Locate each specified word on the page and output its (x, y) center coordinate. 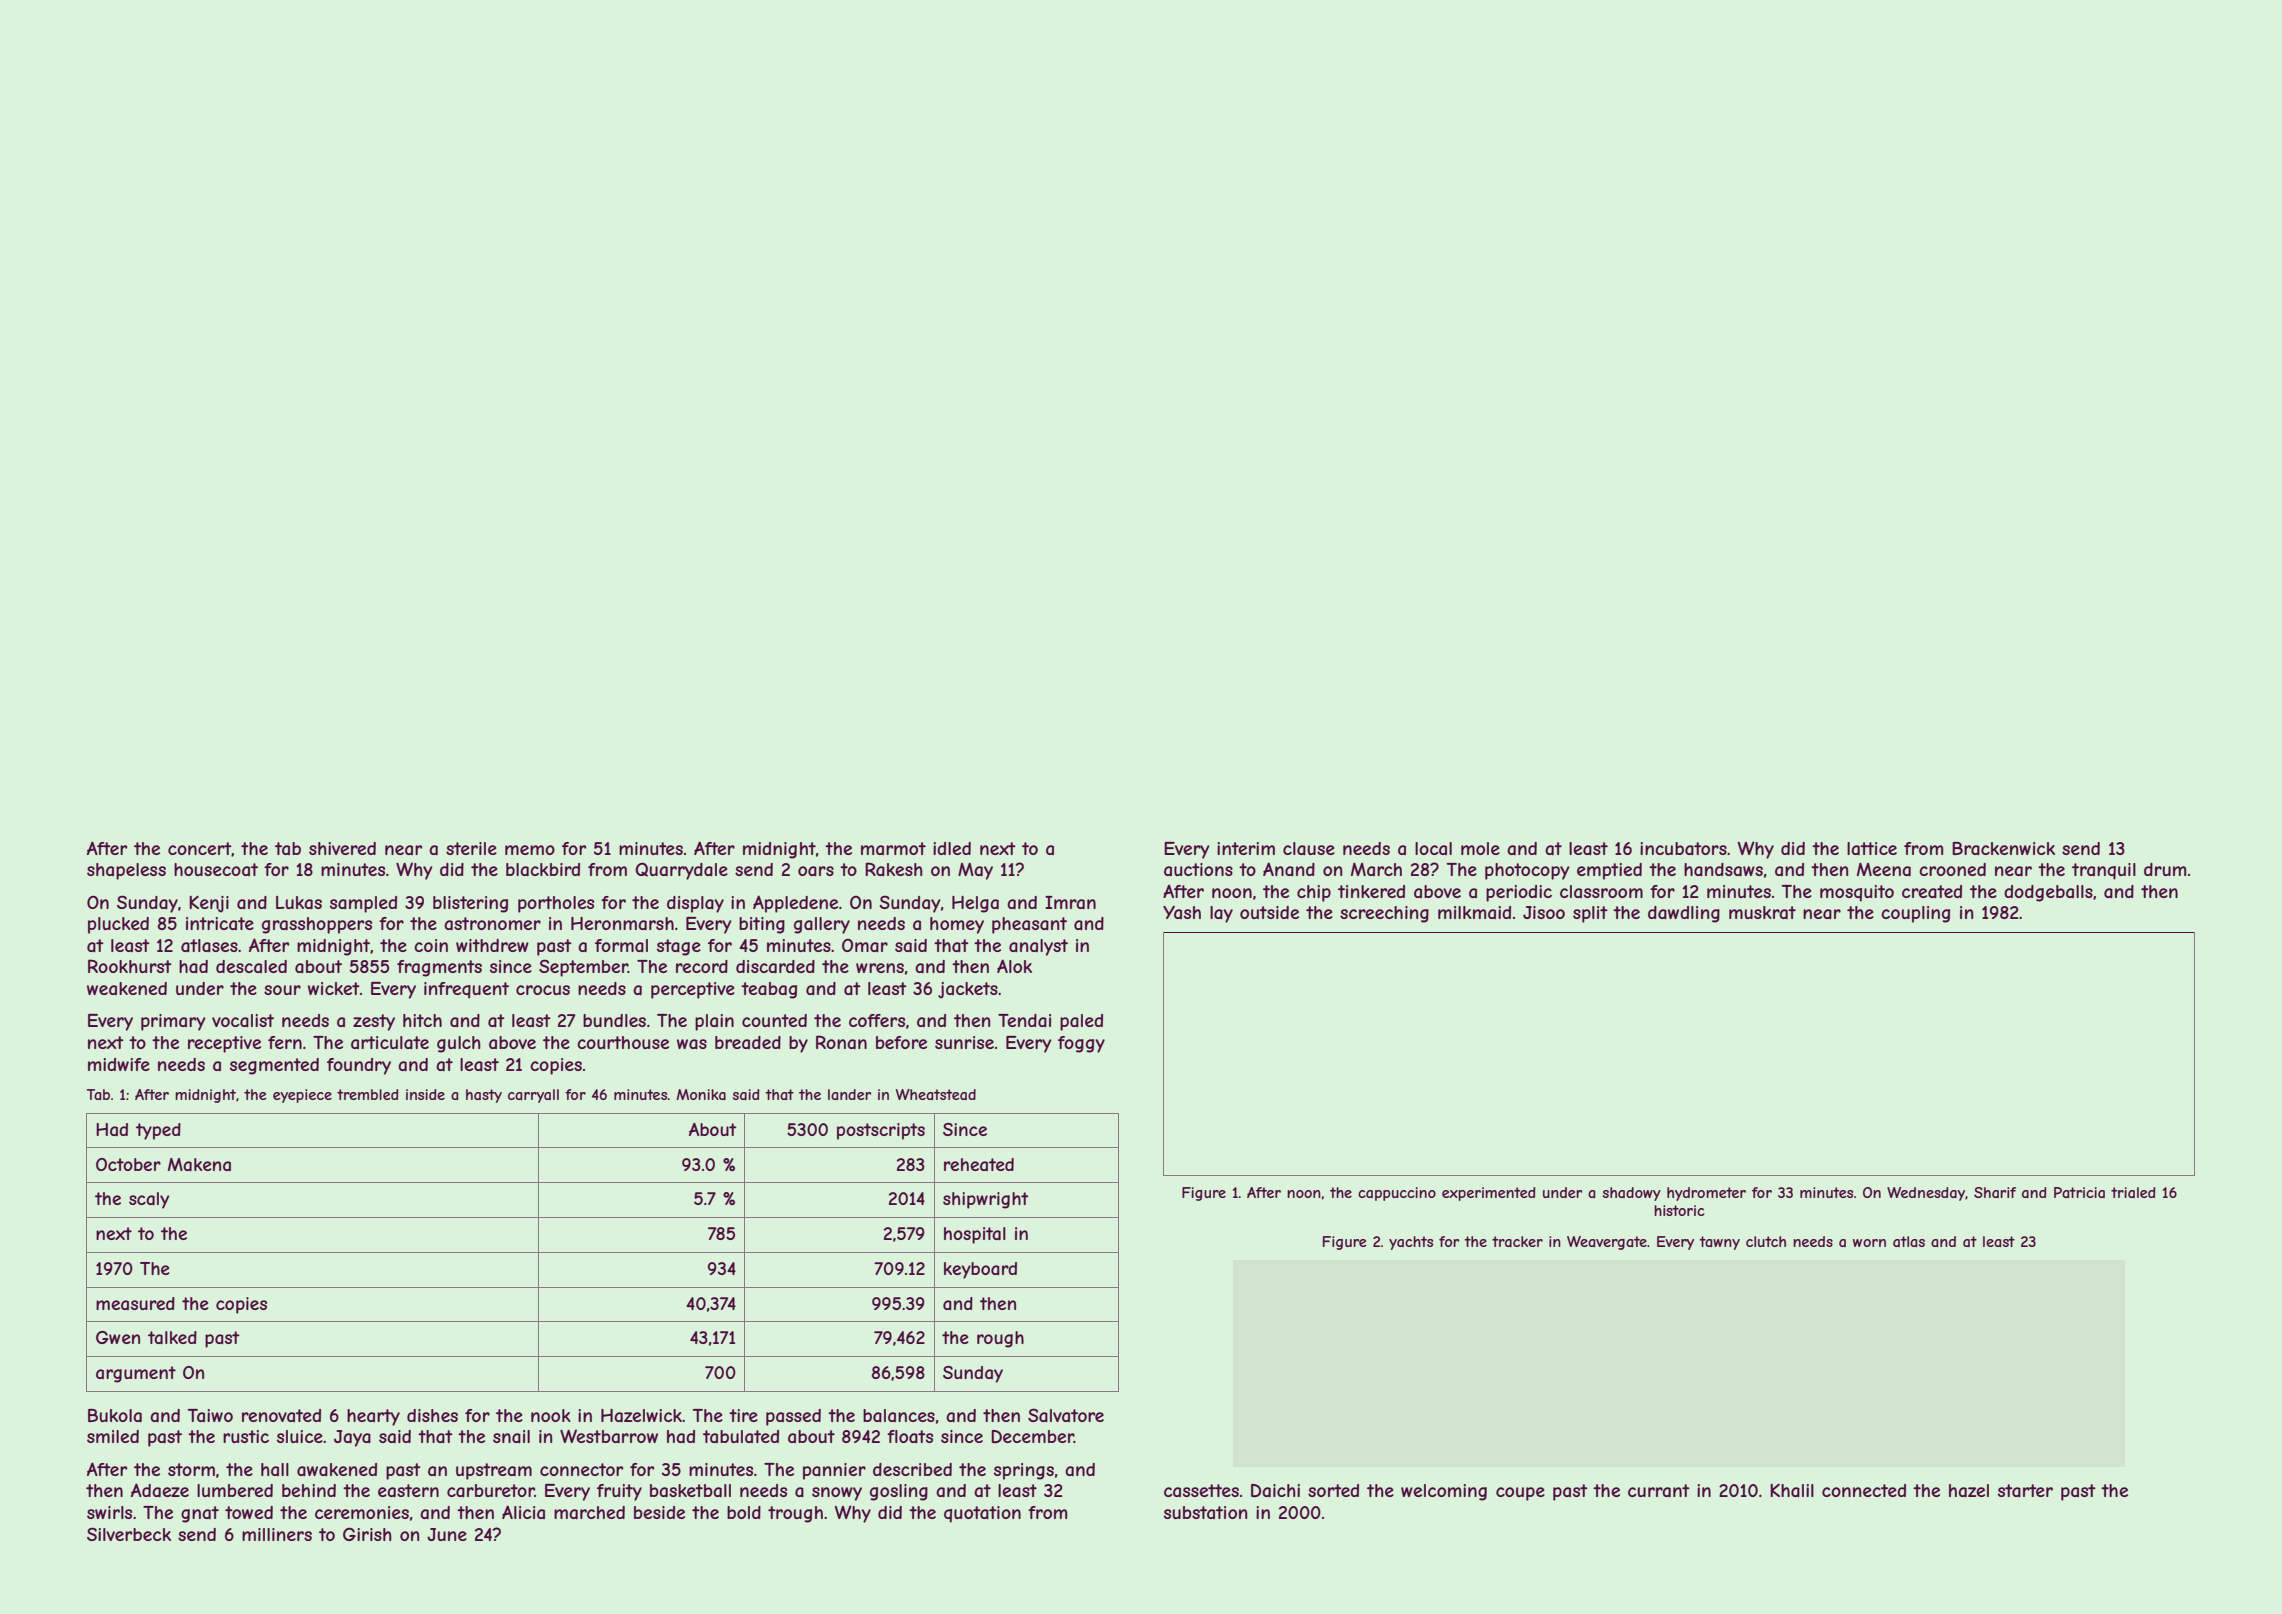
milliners (277, 1534)
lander (849, 1094)
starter (2025, 1490)
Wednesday (1926, 1194)
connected (1864, 1490)
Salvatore (1066, 1415)
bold (744, 1512)
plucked (118, 925)
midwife (119, 1064)
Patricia (2079, 1192)
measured (135, 1303)
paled (1081, 1022)
